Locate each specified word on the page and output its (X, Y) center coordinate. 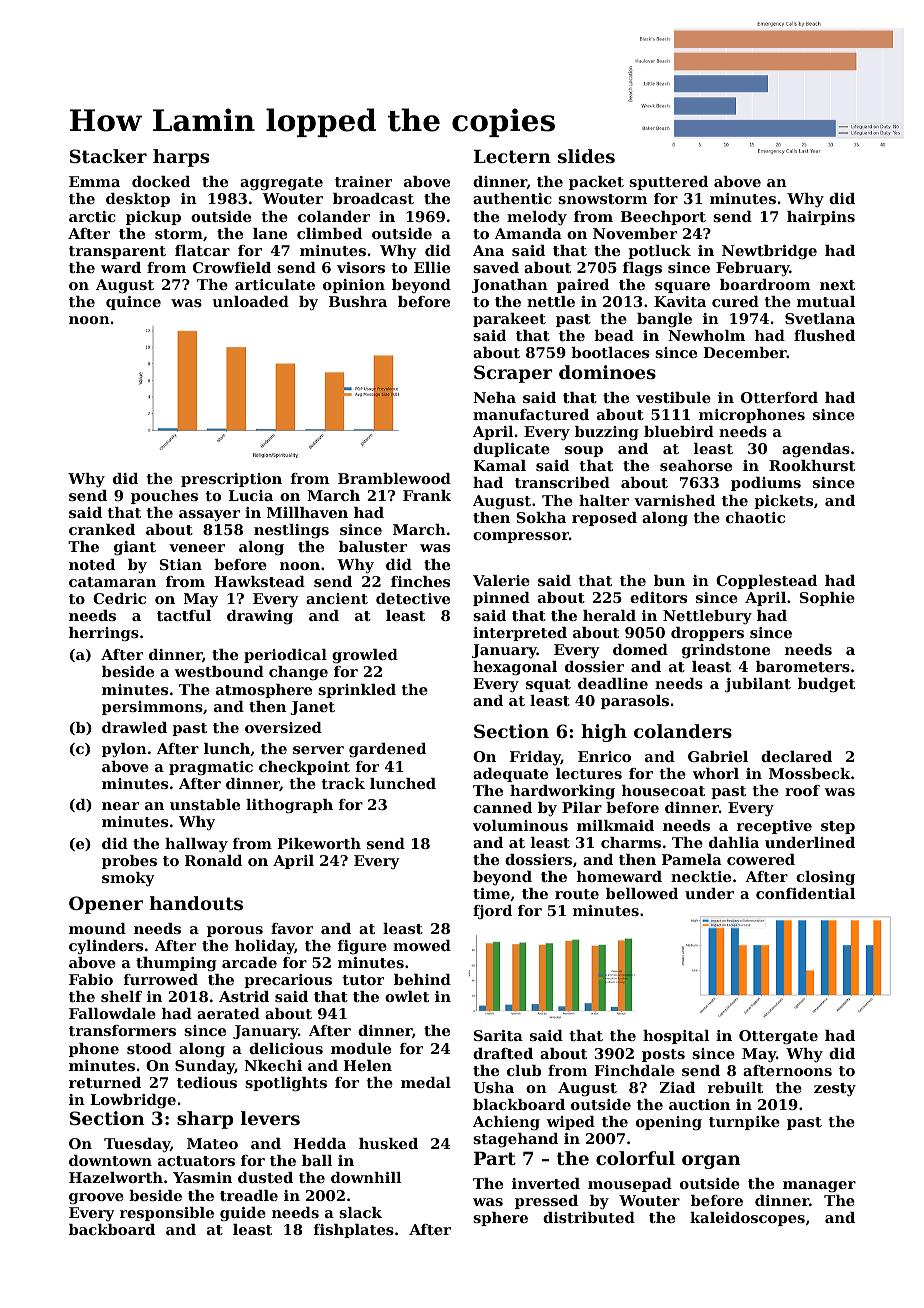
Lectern (512, 156)
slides (586, 156)
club (524, 1070)
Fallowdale (112, 1013)
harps (181, 158)
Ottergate (778, 1037)
